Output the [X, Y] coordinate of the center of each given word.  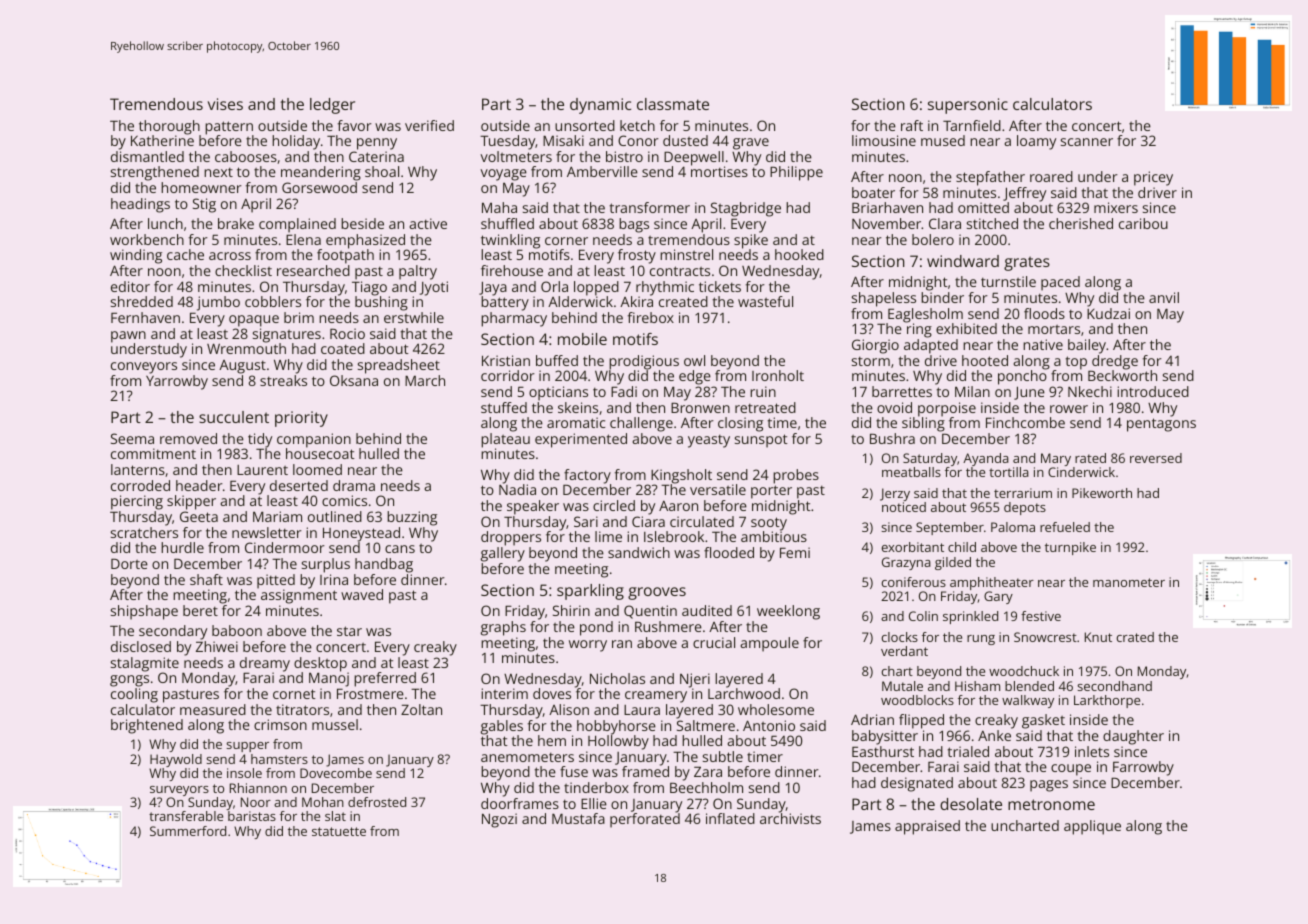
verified [429, 125]
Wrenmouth [246, 348]
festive [1041, 616]
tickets [720, 286]
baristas [252, 816]
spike [751, 241]
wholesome [776, 709]
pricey [1153, 178]
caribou [1143, 223]
